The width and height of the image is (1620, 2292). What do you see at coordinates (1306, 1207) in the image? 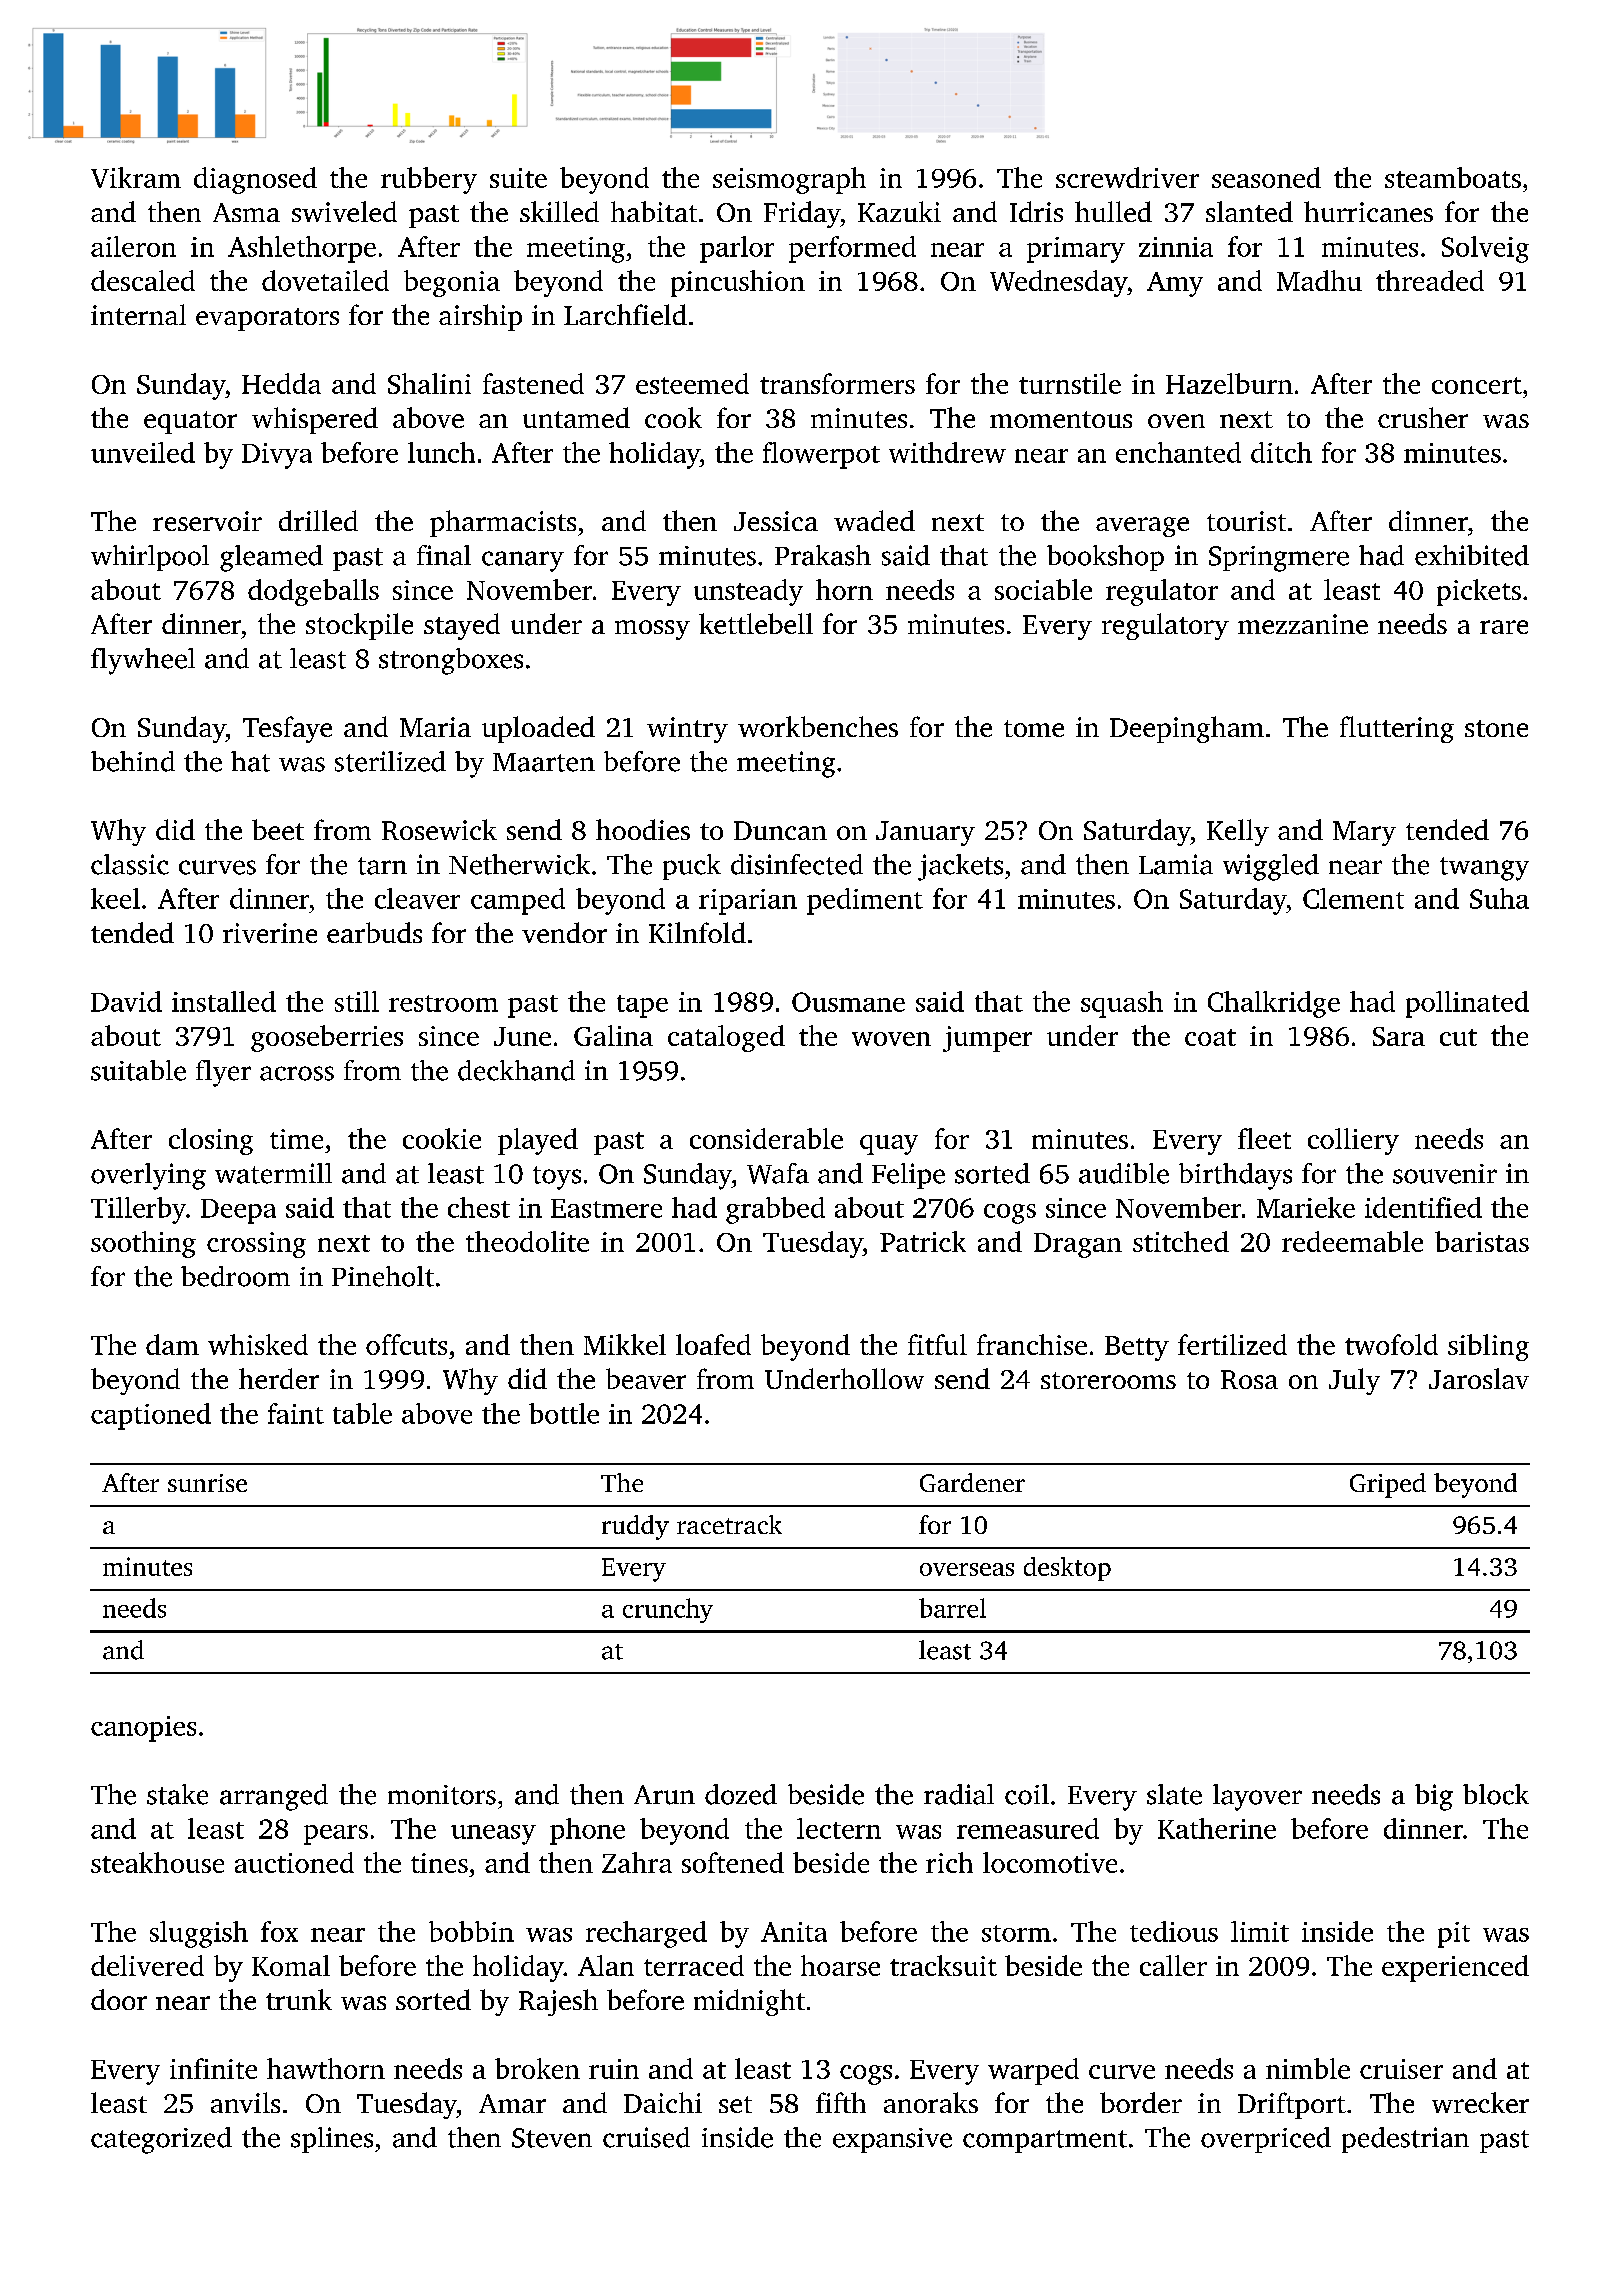
I see `Marieke` at bounding box center [1306, 1207].
